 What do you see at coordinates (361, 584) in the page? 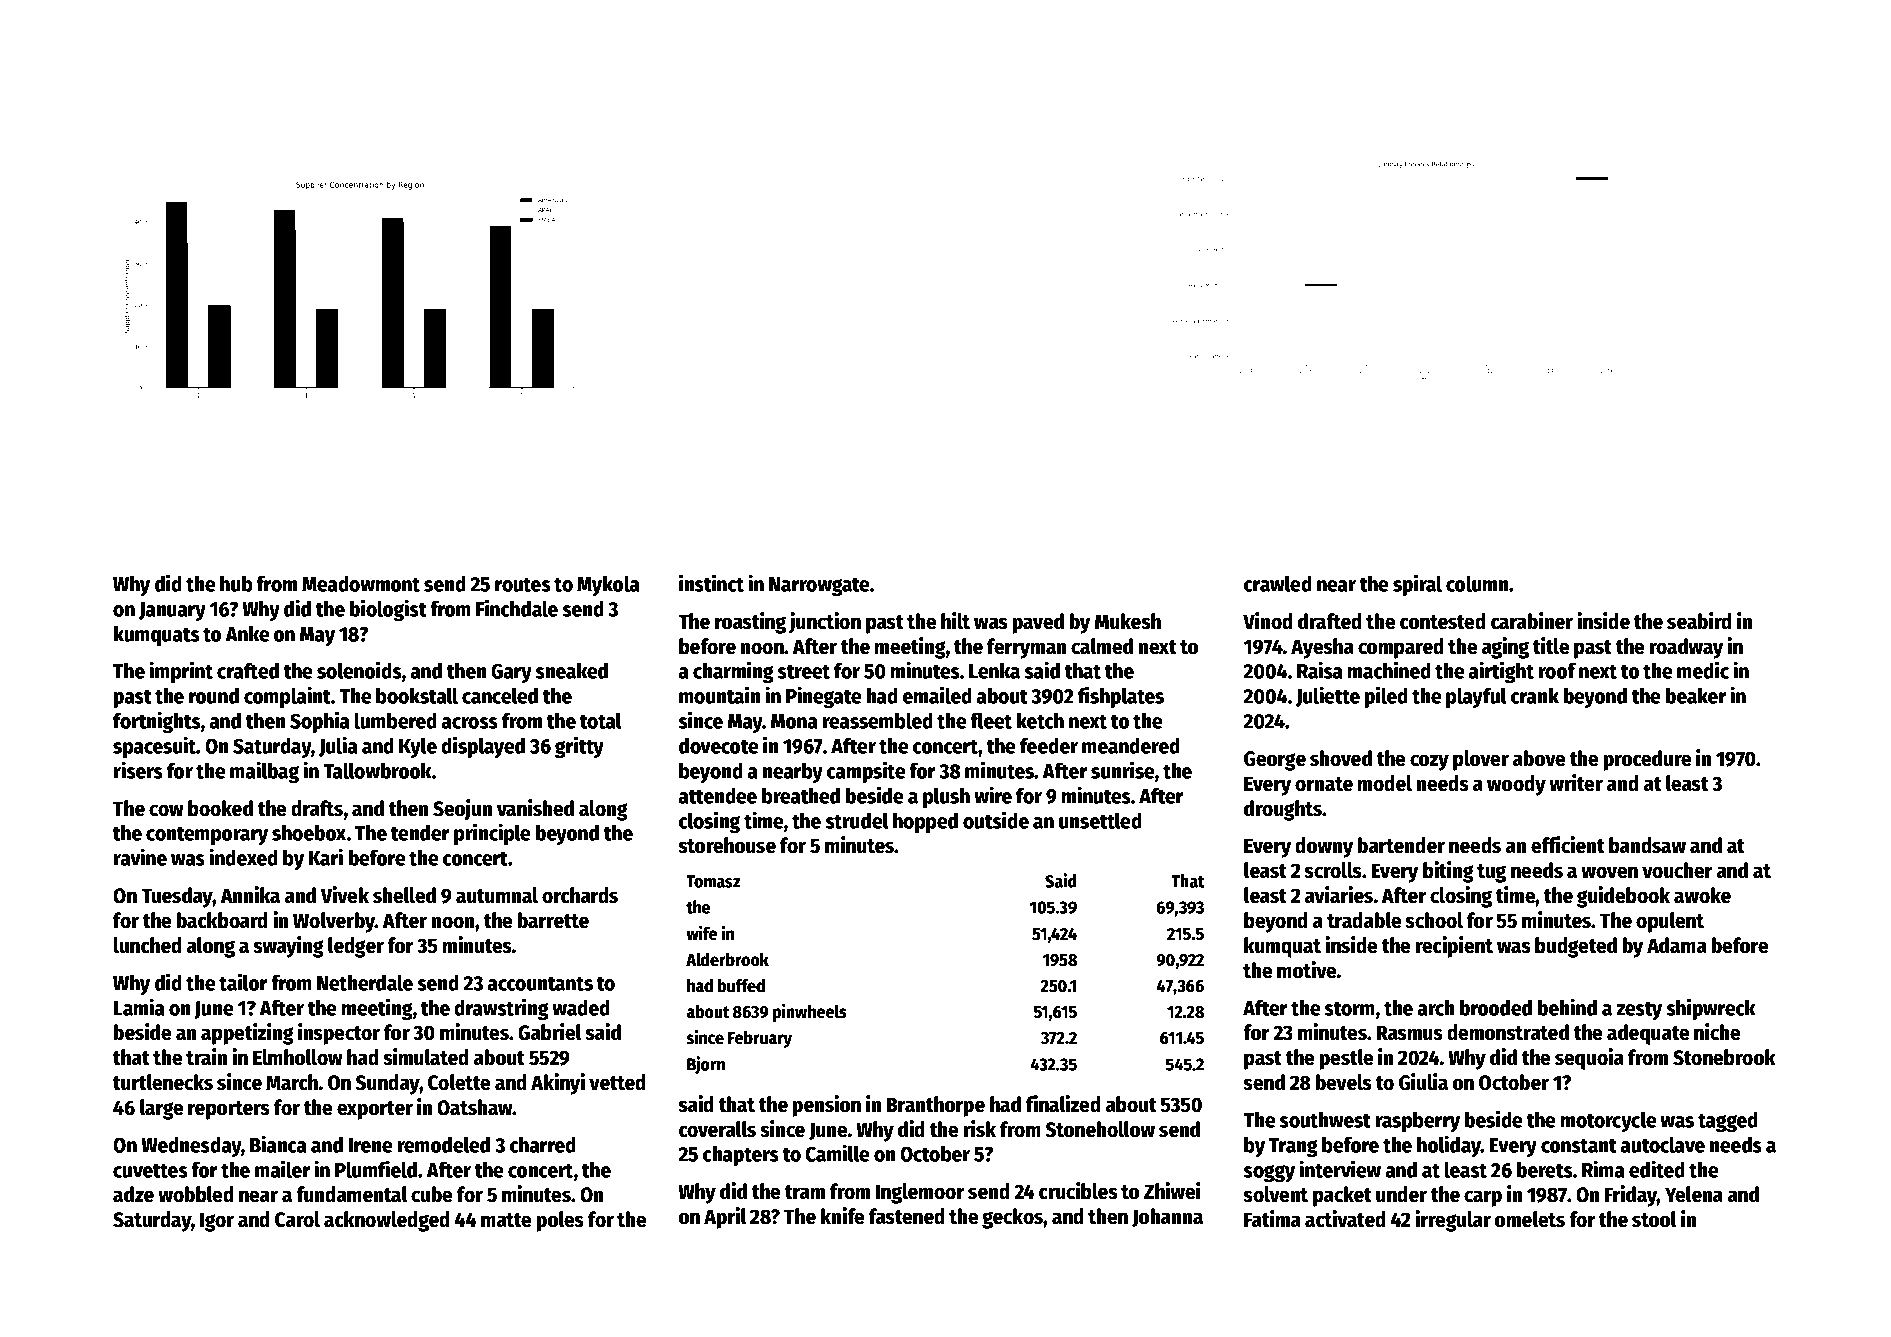
I see `Meadowmont` at bounding box center [361, 584].
